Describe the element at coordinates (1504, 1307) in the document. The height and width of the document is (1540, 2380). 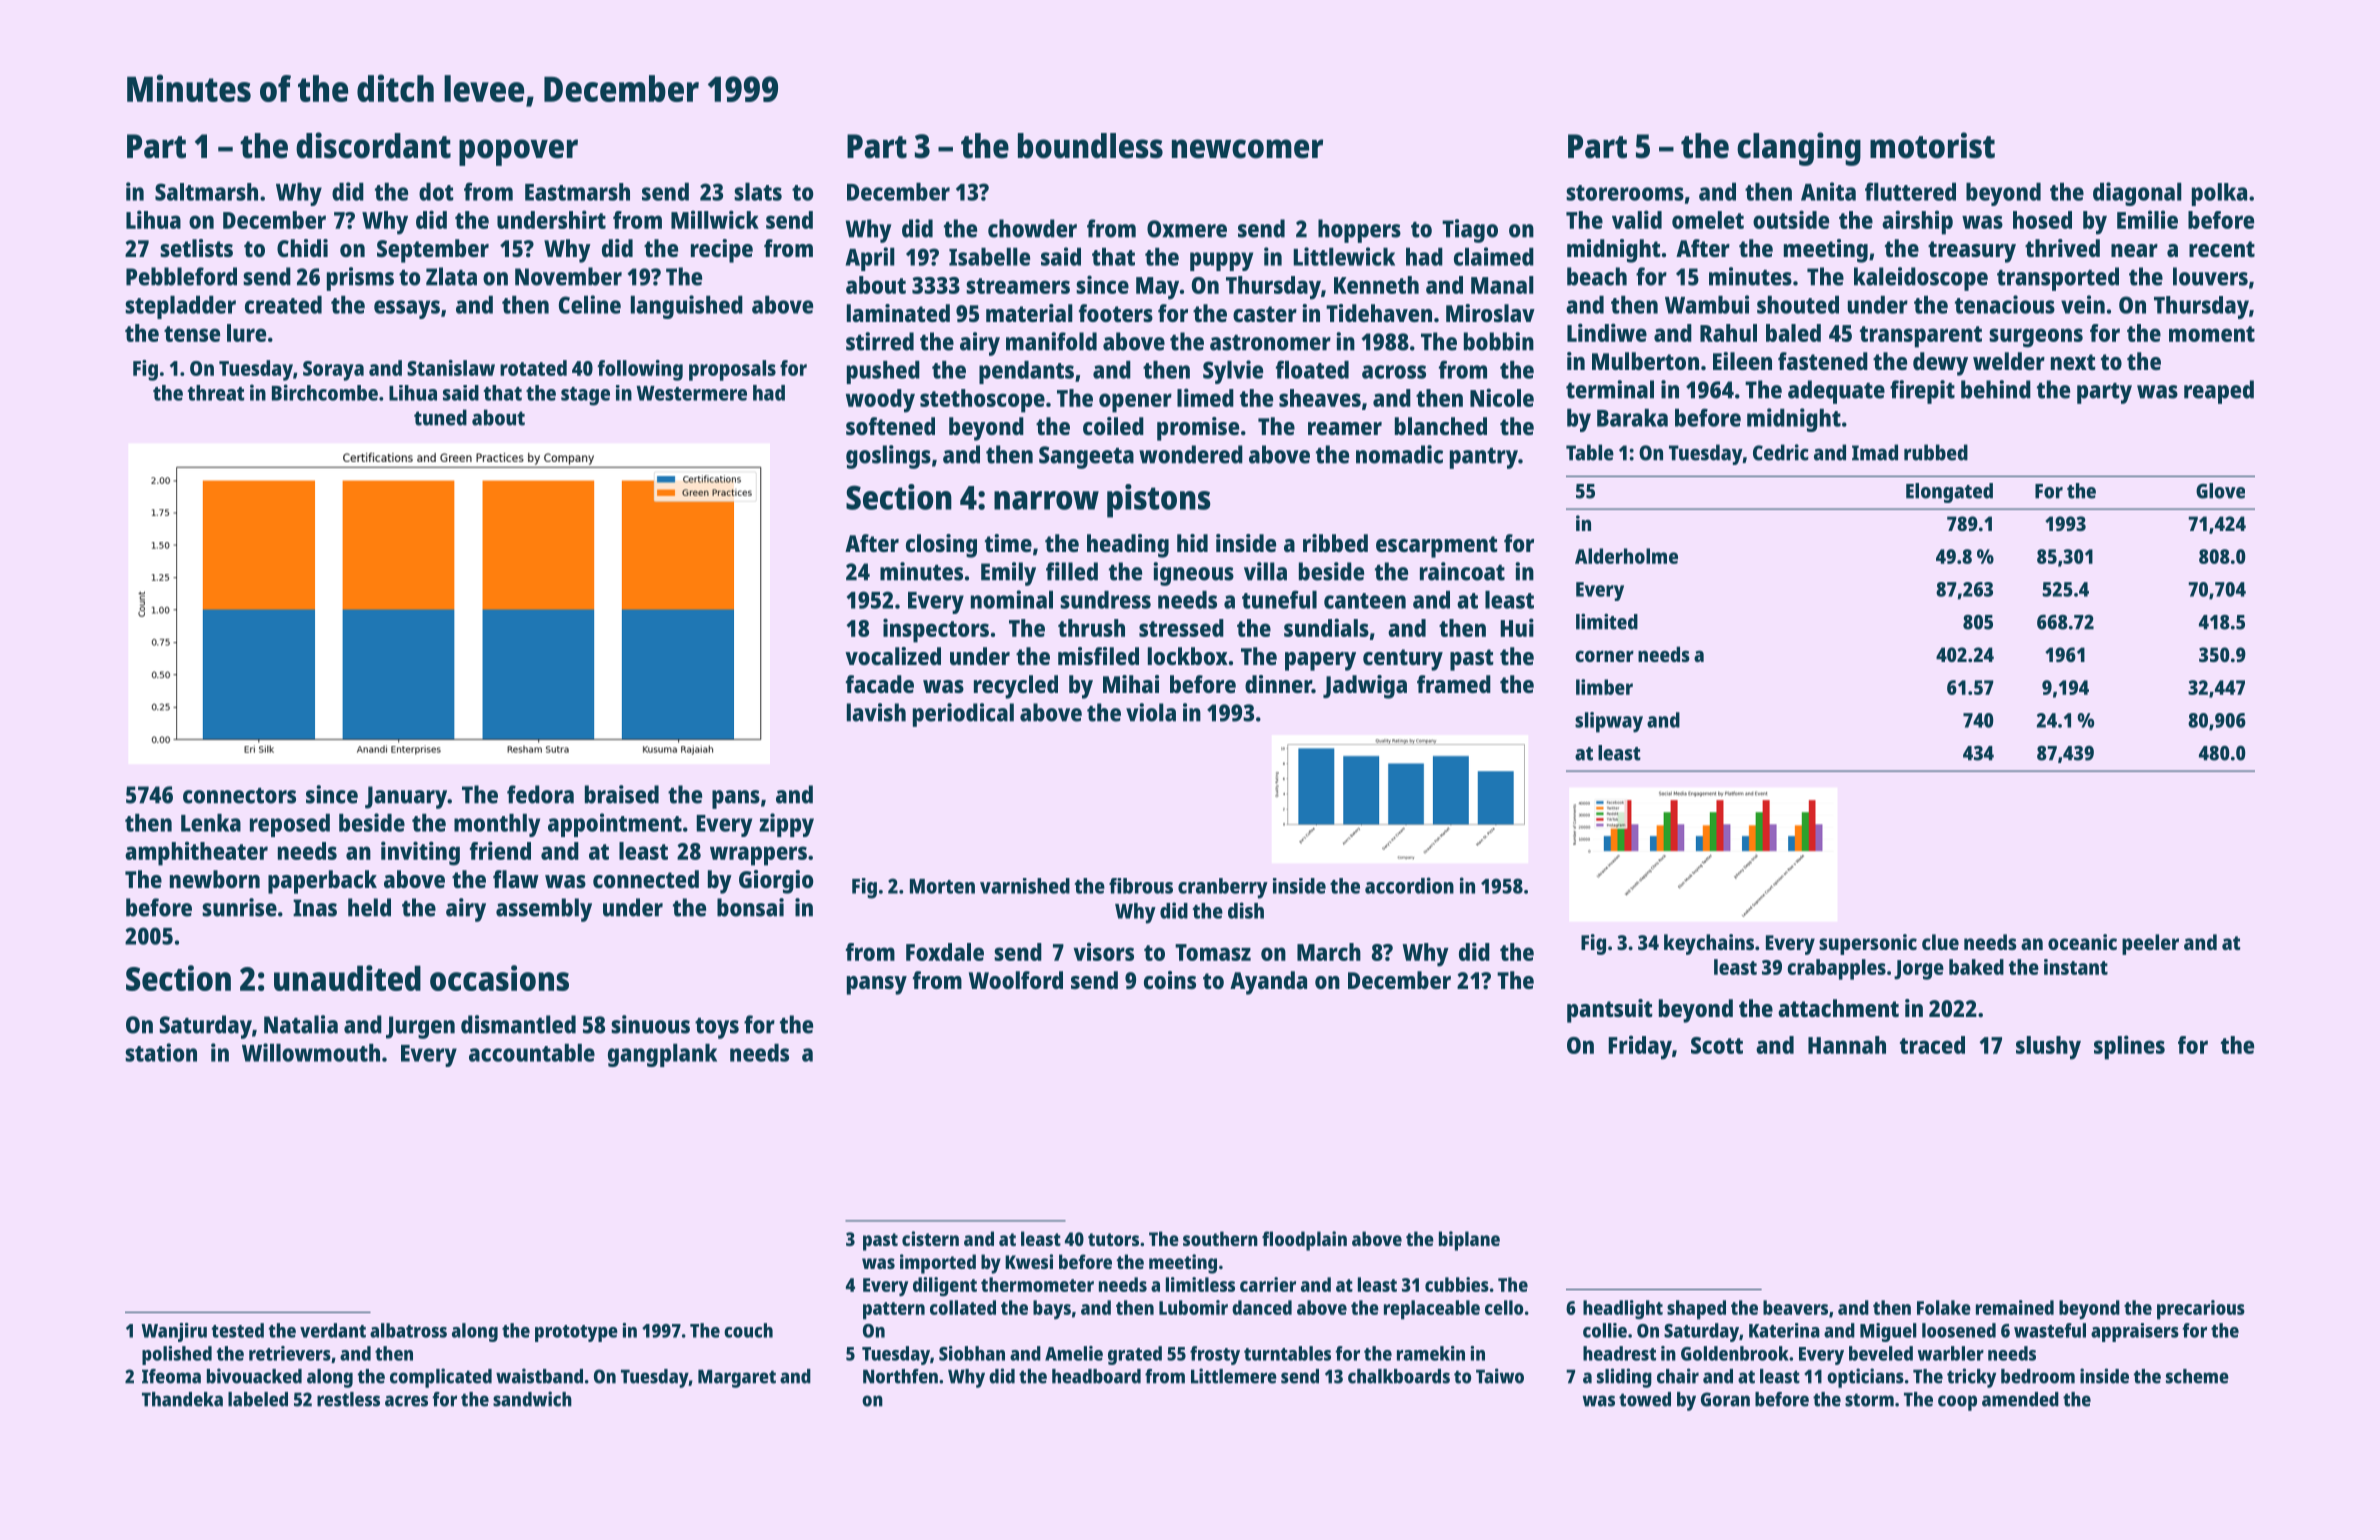
I see `cello` at that location.
